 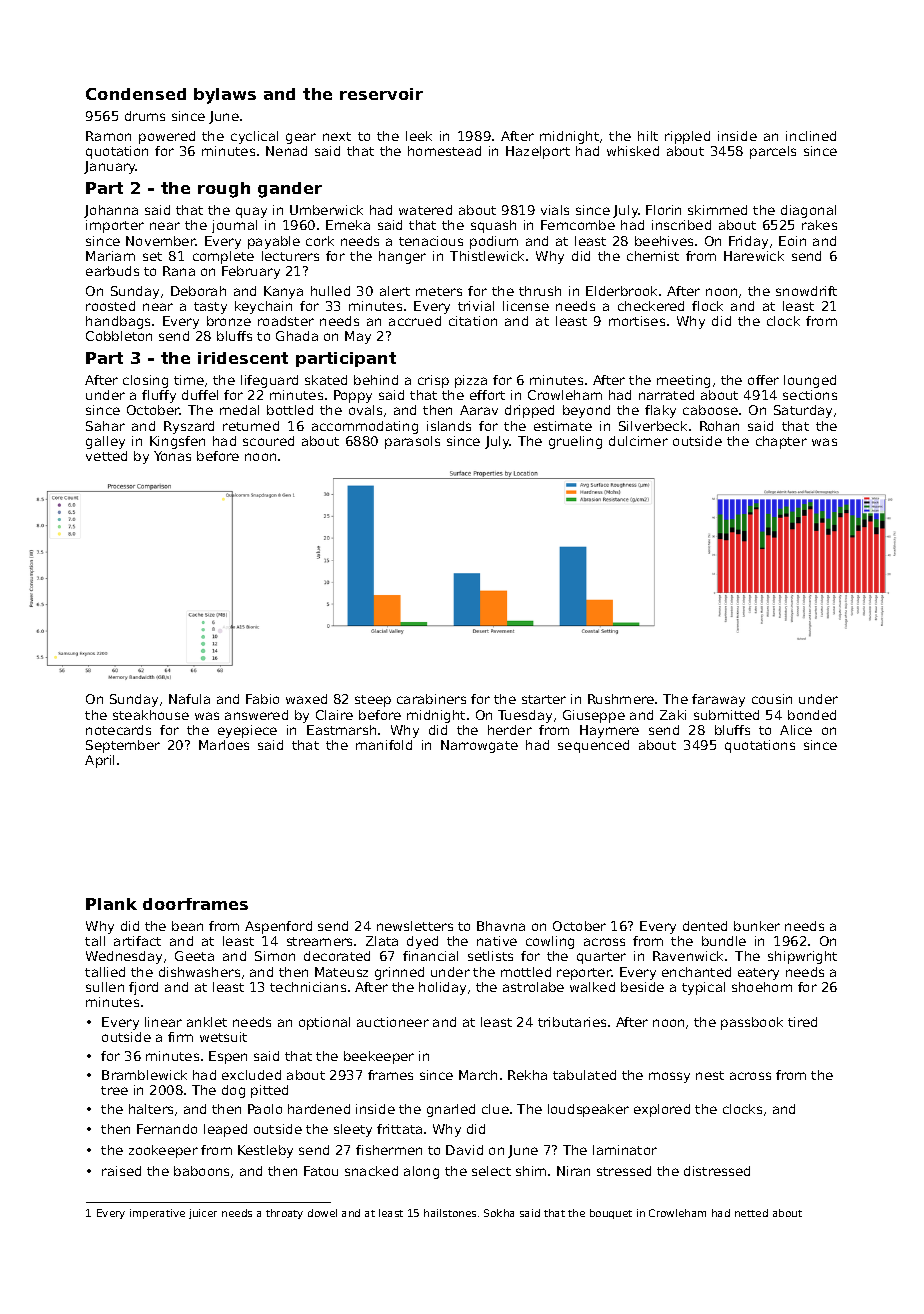 I want to click on bylaws, so click(x=225, y=96).
